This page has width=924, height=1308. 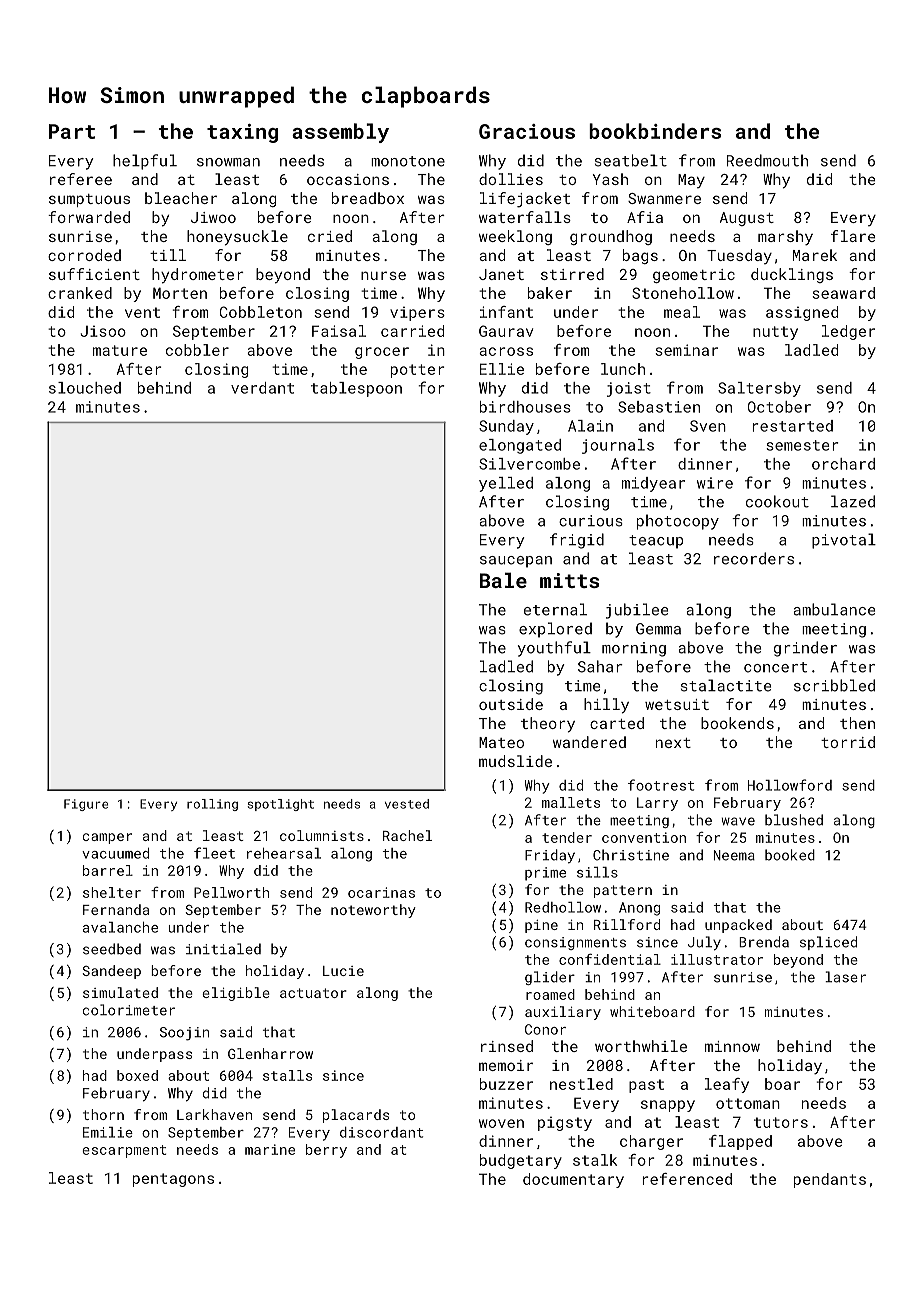 What do you see at coordinates (573, 1180) in the page?
I see `documentary` at bounding box center [573, 1180].
